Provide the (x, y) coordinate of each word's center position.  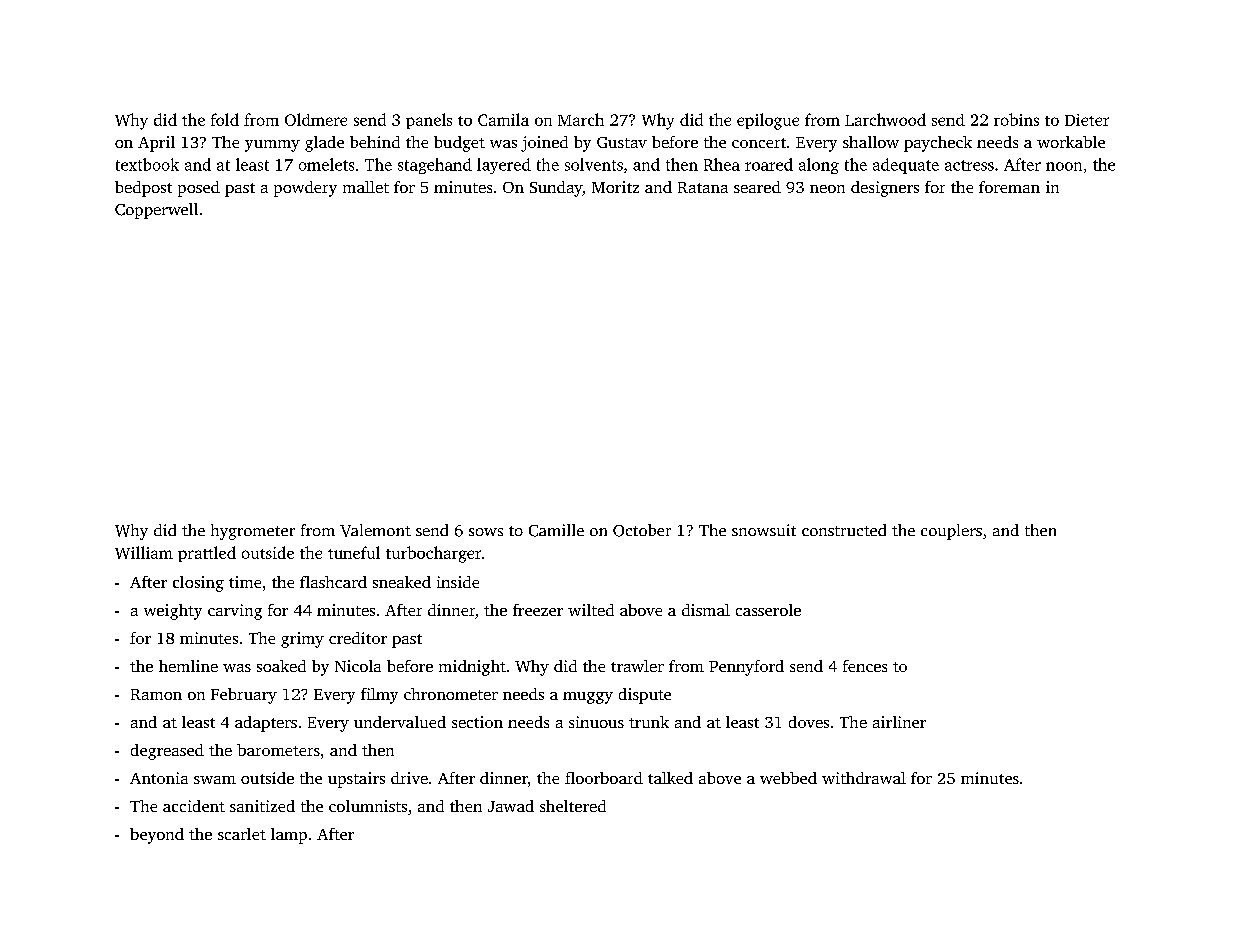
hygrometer (253, 532)
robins (1016, 119)
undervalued (400, 722)
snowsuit (764, 530)
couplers (951, 532)
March (581, 119)
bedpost (143, 189)
